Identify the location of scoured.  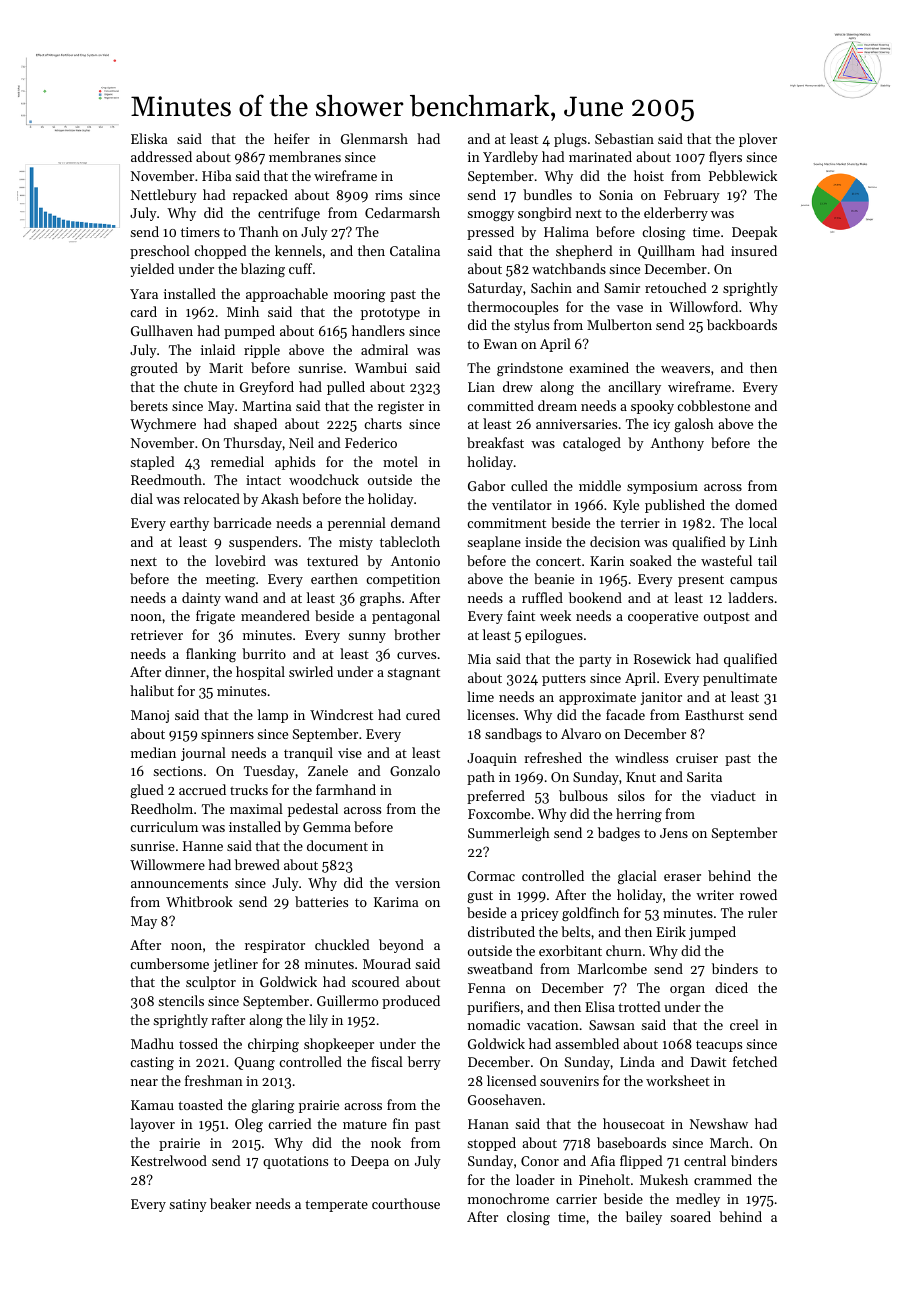
(375, 981).
